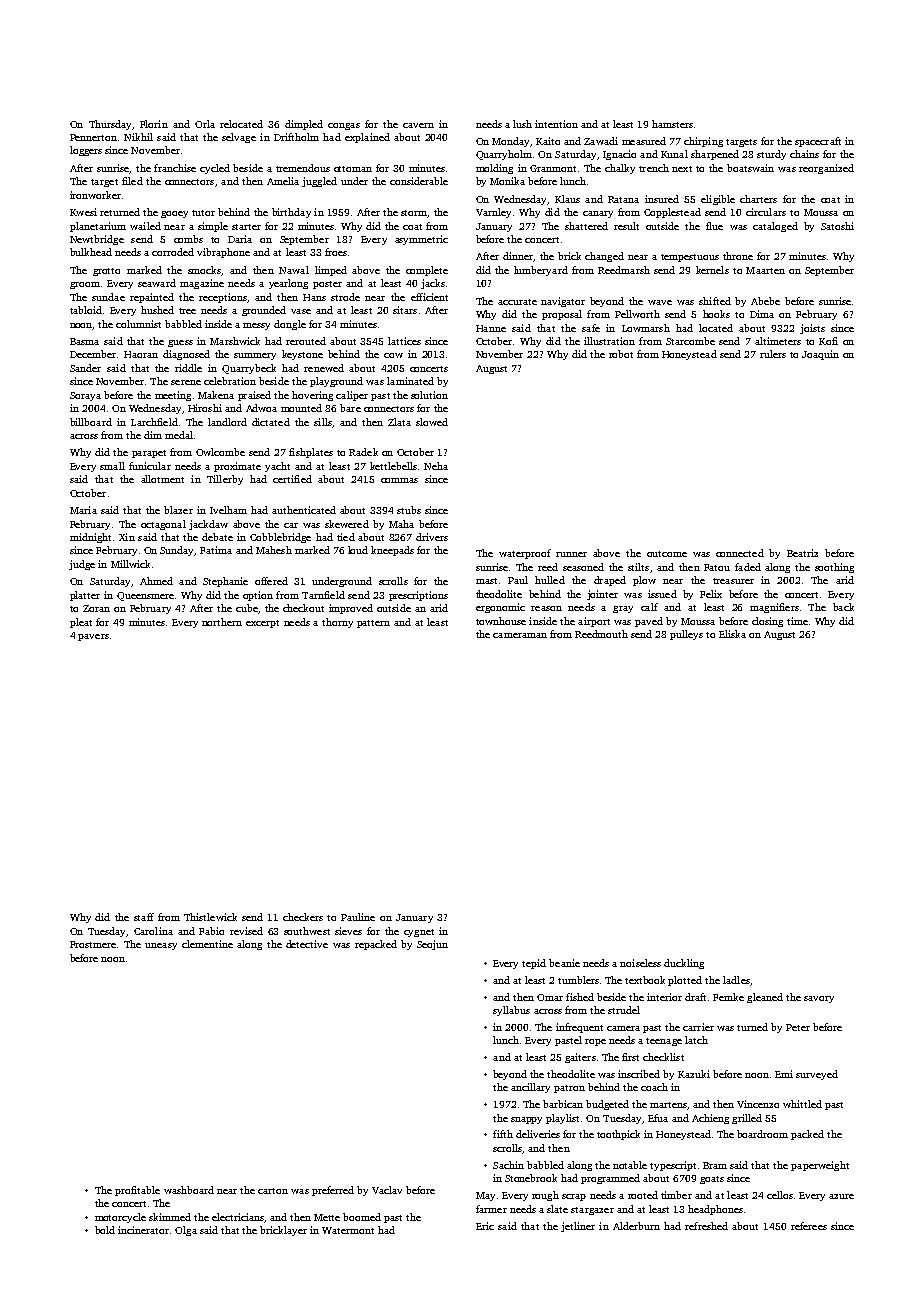 The image size is (924, 1308). I want to click on hamsters, so click(672, 124).
